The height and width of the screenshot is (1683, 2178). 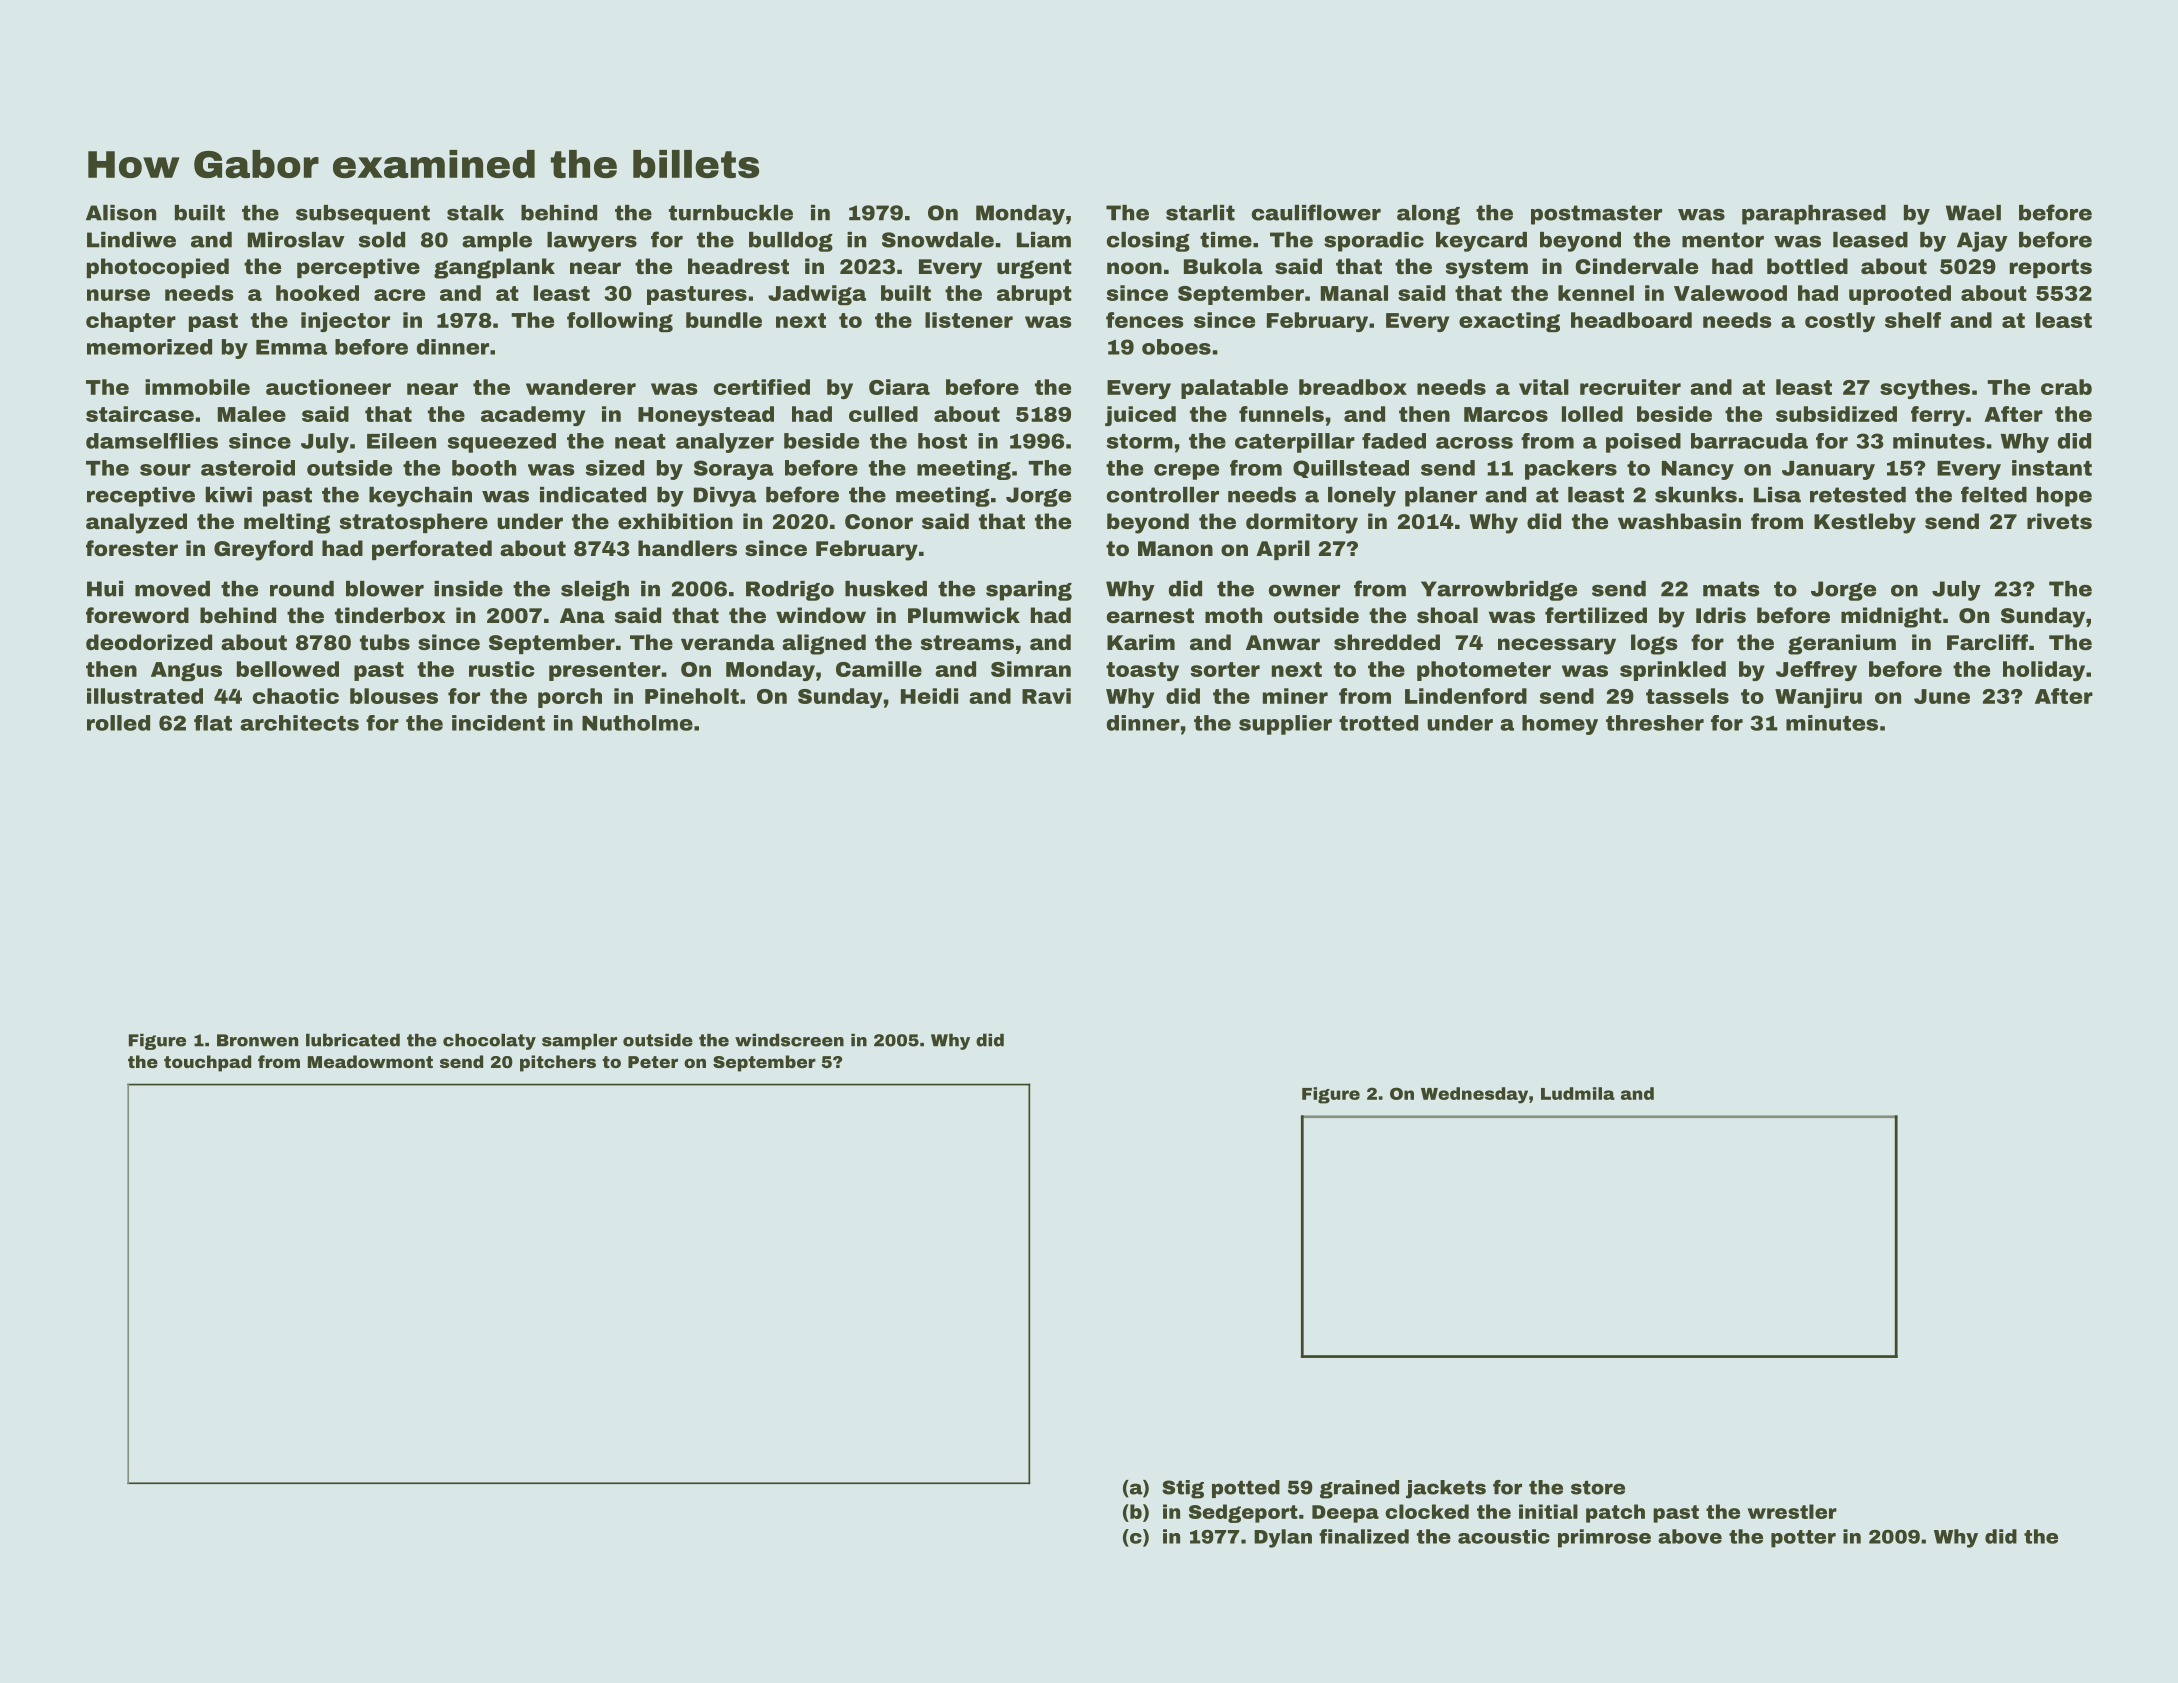 What do you see at coordinates (592, 242) in the screenshot?
I see `lawyers` at bounding box center [592, 242].
